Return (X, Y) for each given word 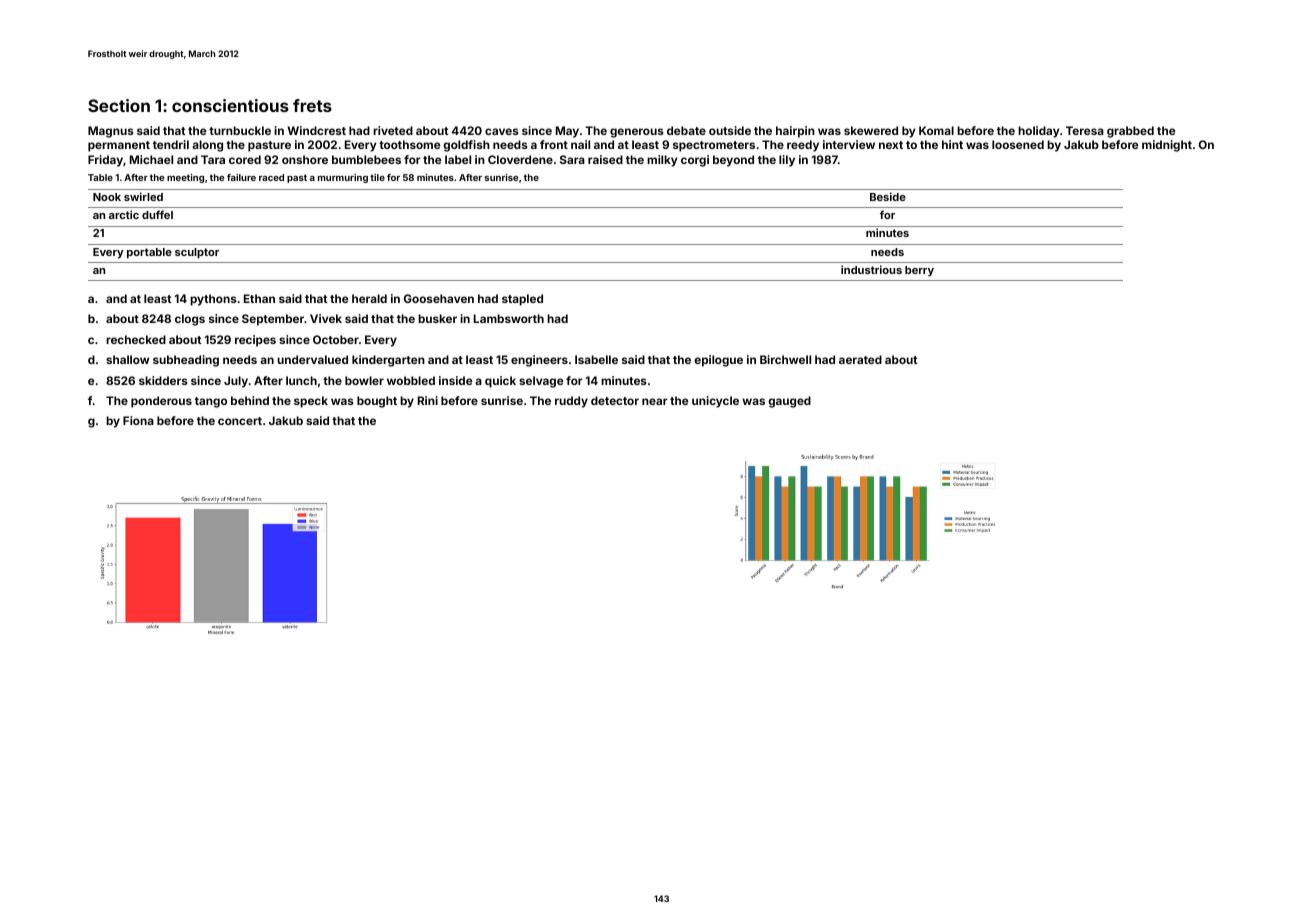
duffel (157, 214)
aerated (860, 359)
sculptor (197, 253)
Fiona (138, 420)
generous (637, 133)
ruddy (571, 402)
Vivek (326, 318)
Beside (888, 196)
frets (312, 105)
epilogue (718, 361)
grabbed (1130, 132)
